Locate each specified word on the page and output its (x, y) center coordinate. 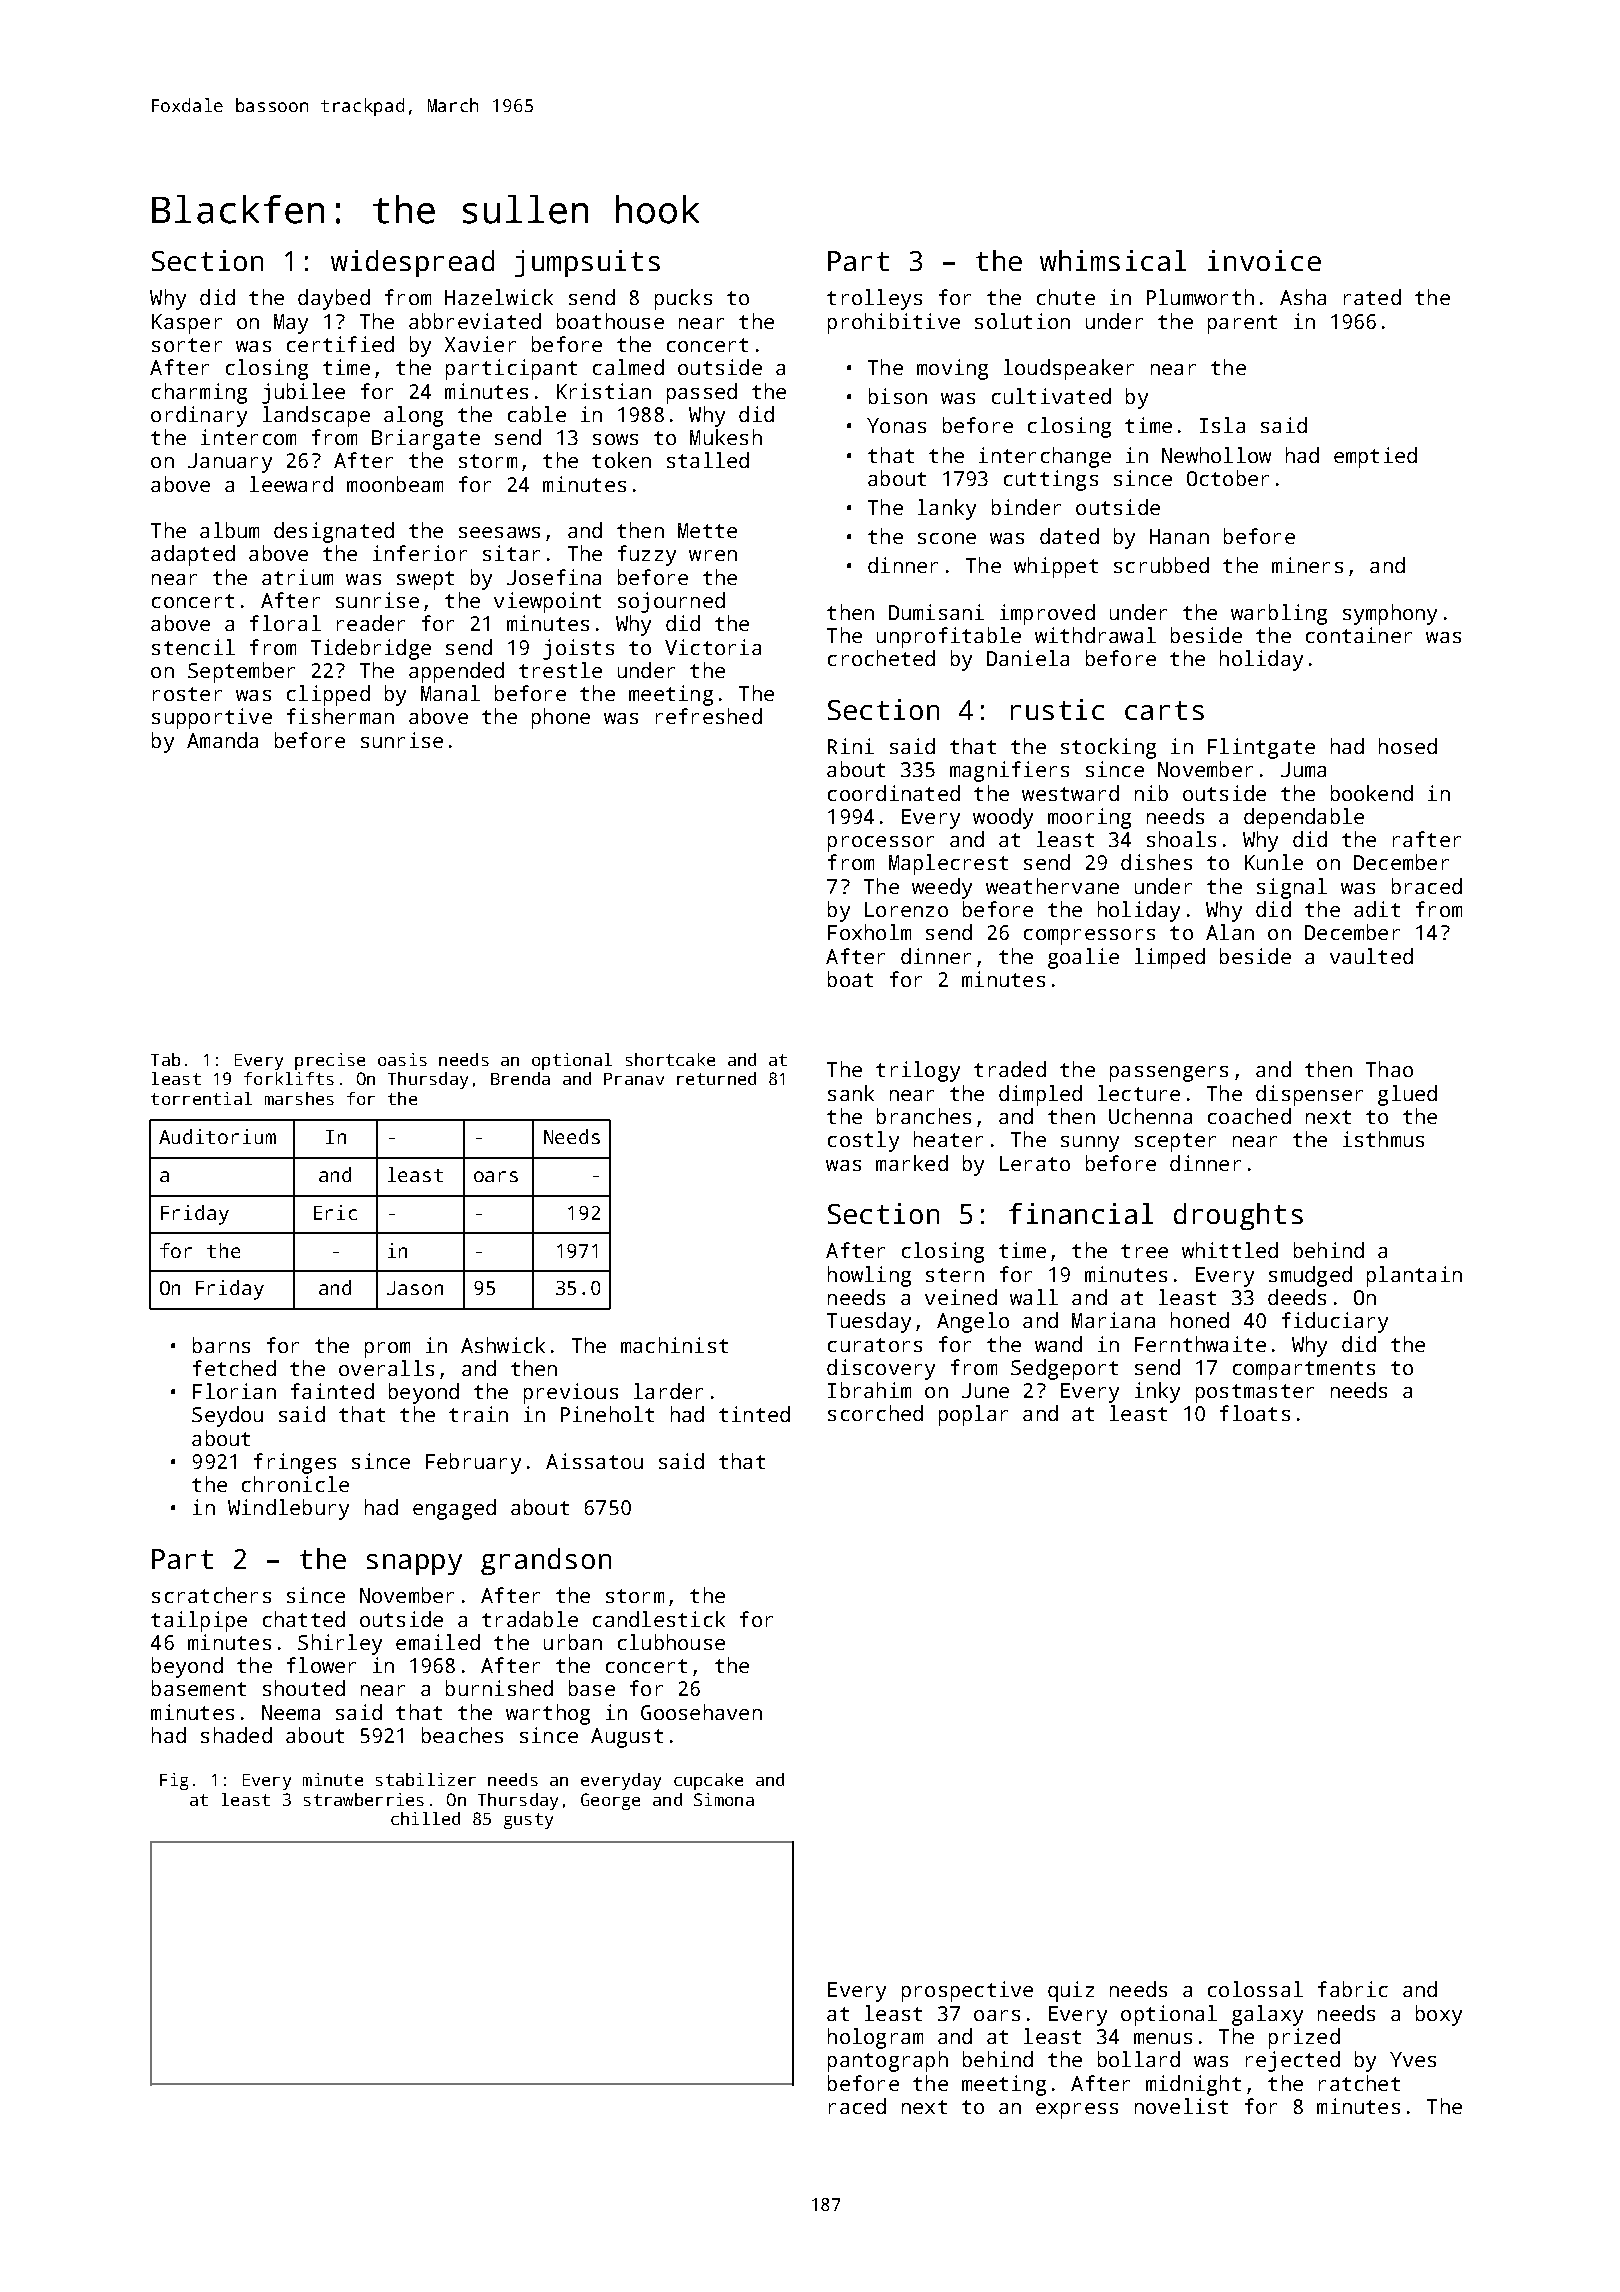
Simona (724, 1799)
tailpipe (199, 1621)
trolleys (874, 299)
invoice (1264, 260)
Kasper (187, 324)
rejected (1293, 2061)
